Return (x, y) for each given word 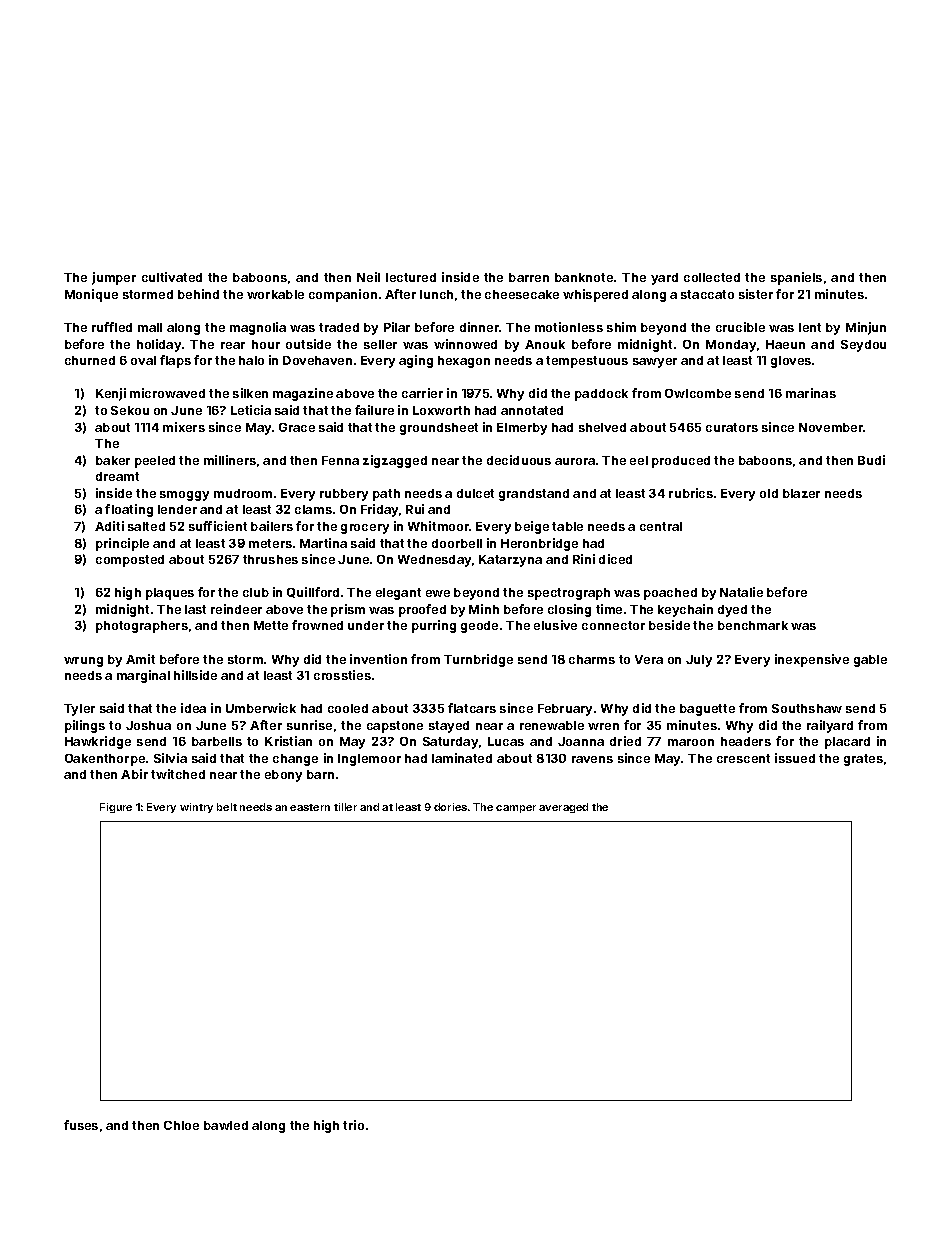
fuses (81, 1125)
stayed (449, 727)
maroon (691, 742)
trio (353, 1125)
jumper (114, 278)
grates (863, 760)
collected (712, 277)
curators (732, 427)
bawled (226, 1125)
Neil (368, 277)
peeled (155, 462)
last (195, 609)
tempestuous (587, 362)
